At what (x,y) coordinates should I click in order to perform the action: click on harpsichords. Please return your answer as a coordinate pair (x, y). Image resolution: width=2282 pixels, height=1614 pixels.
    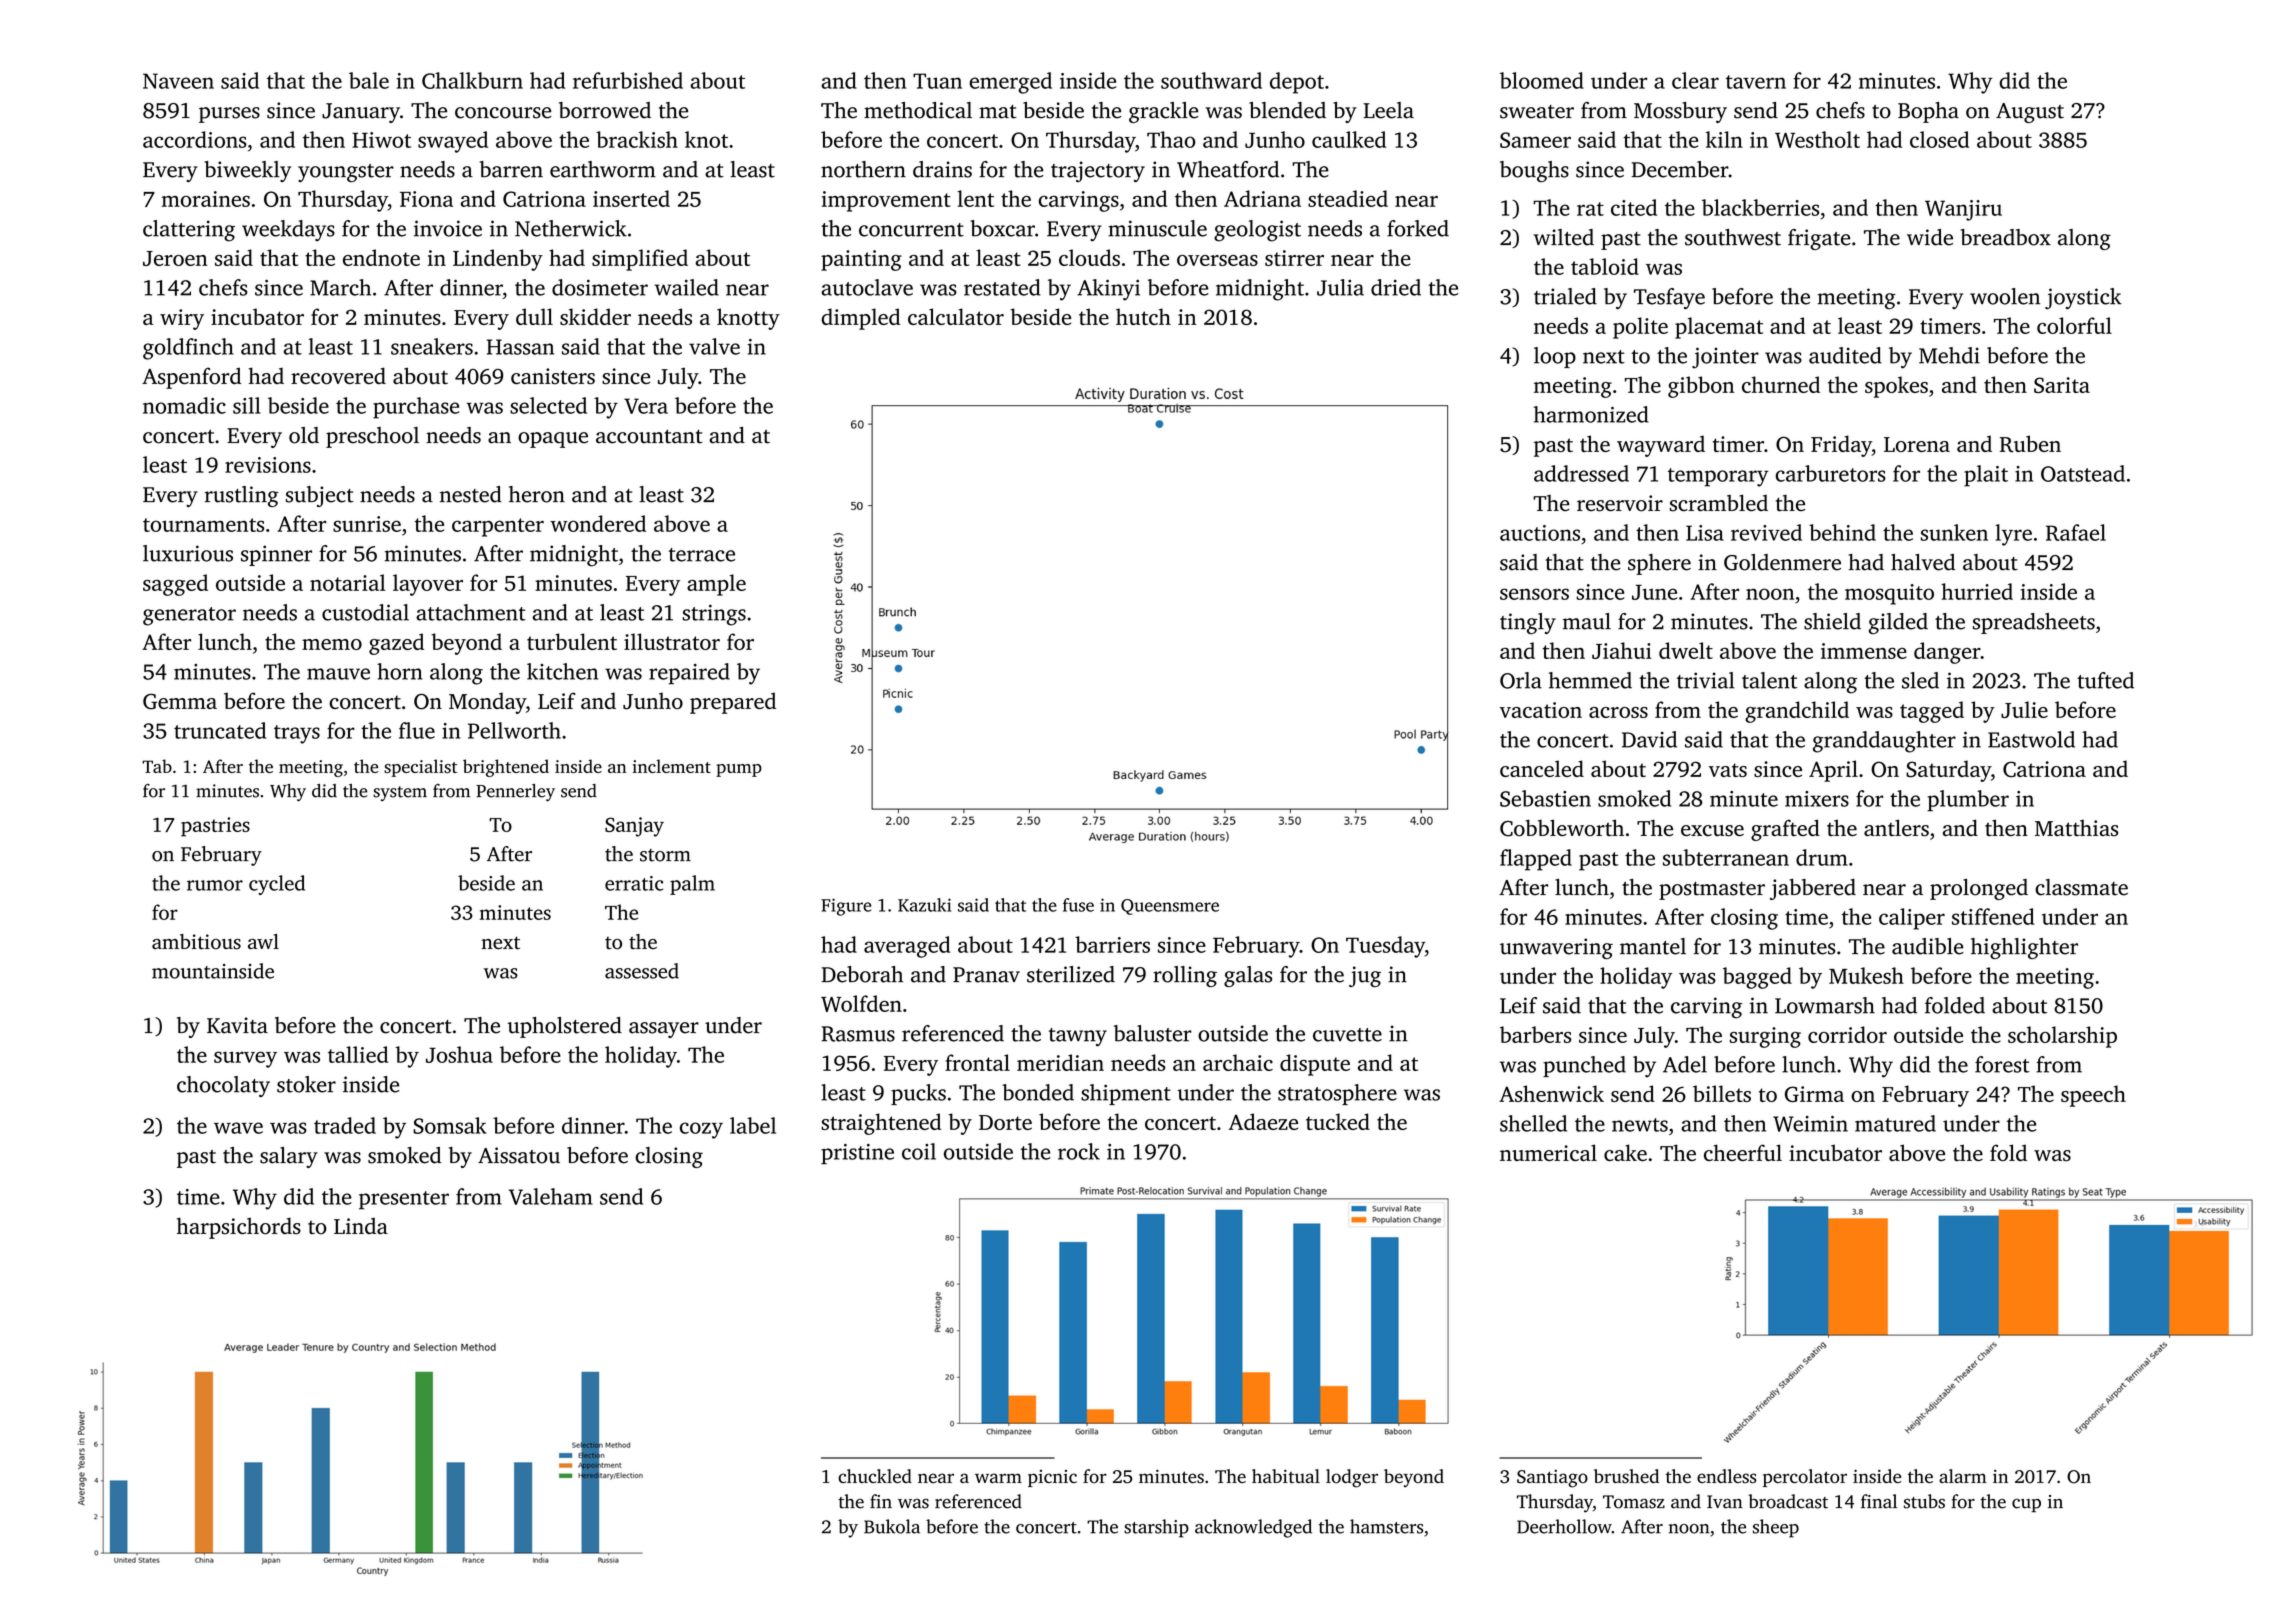
    Looking at the image, I should click on (239, 1228).
